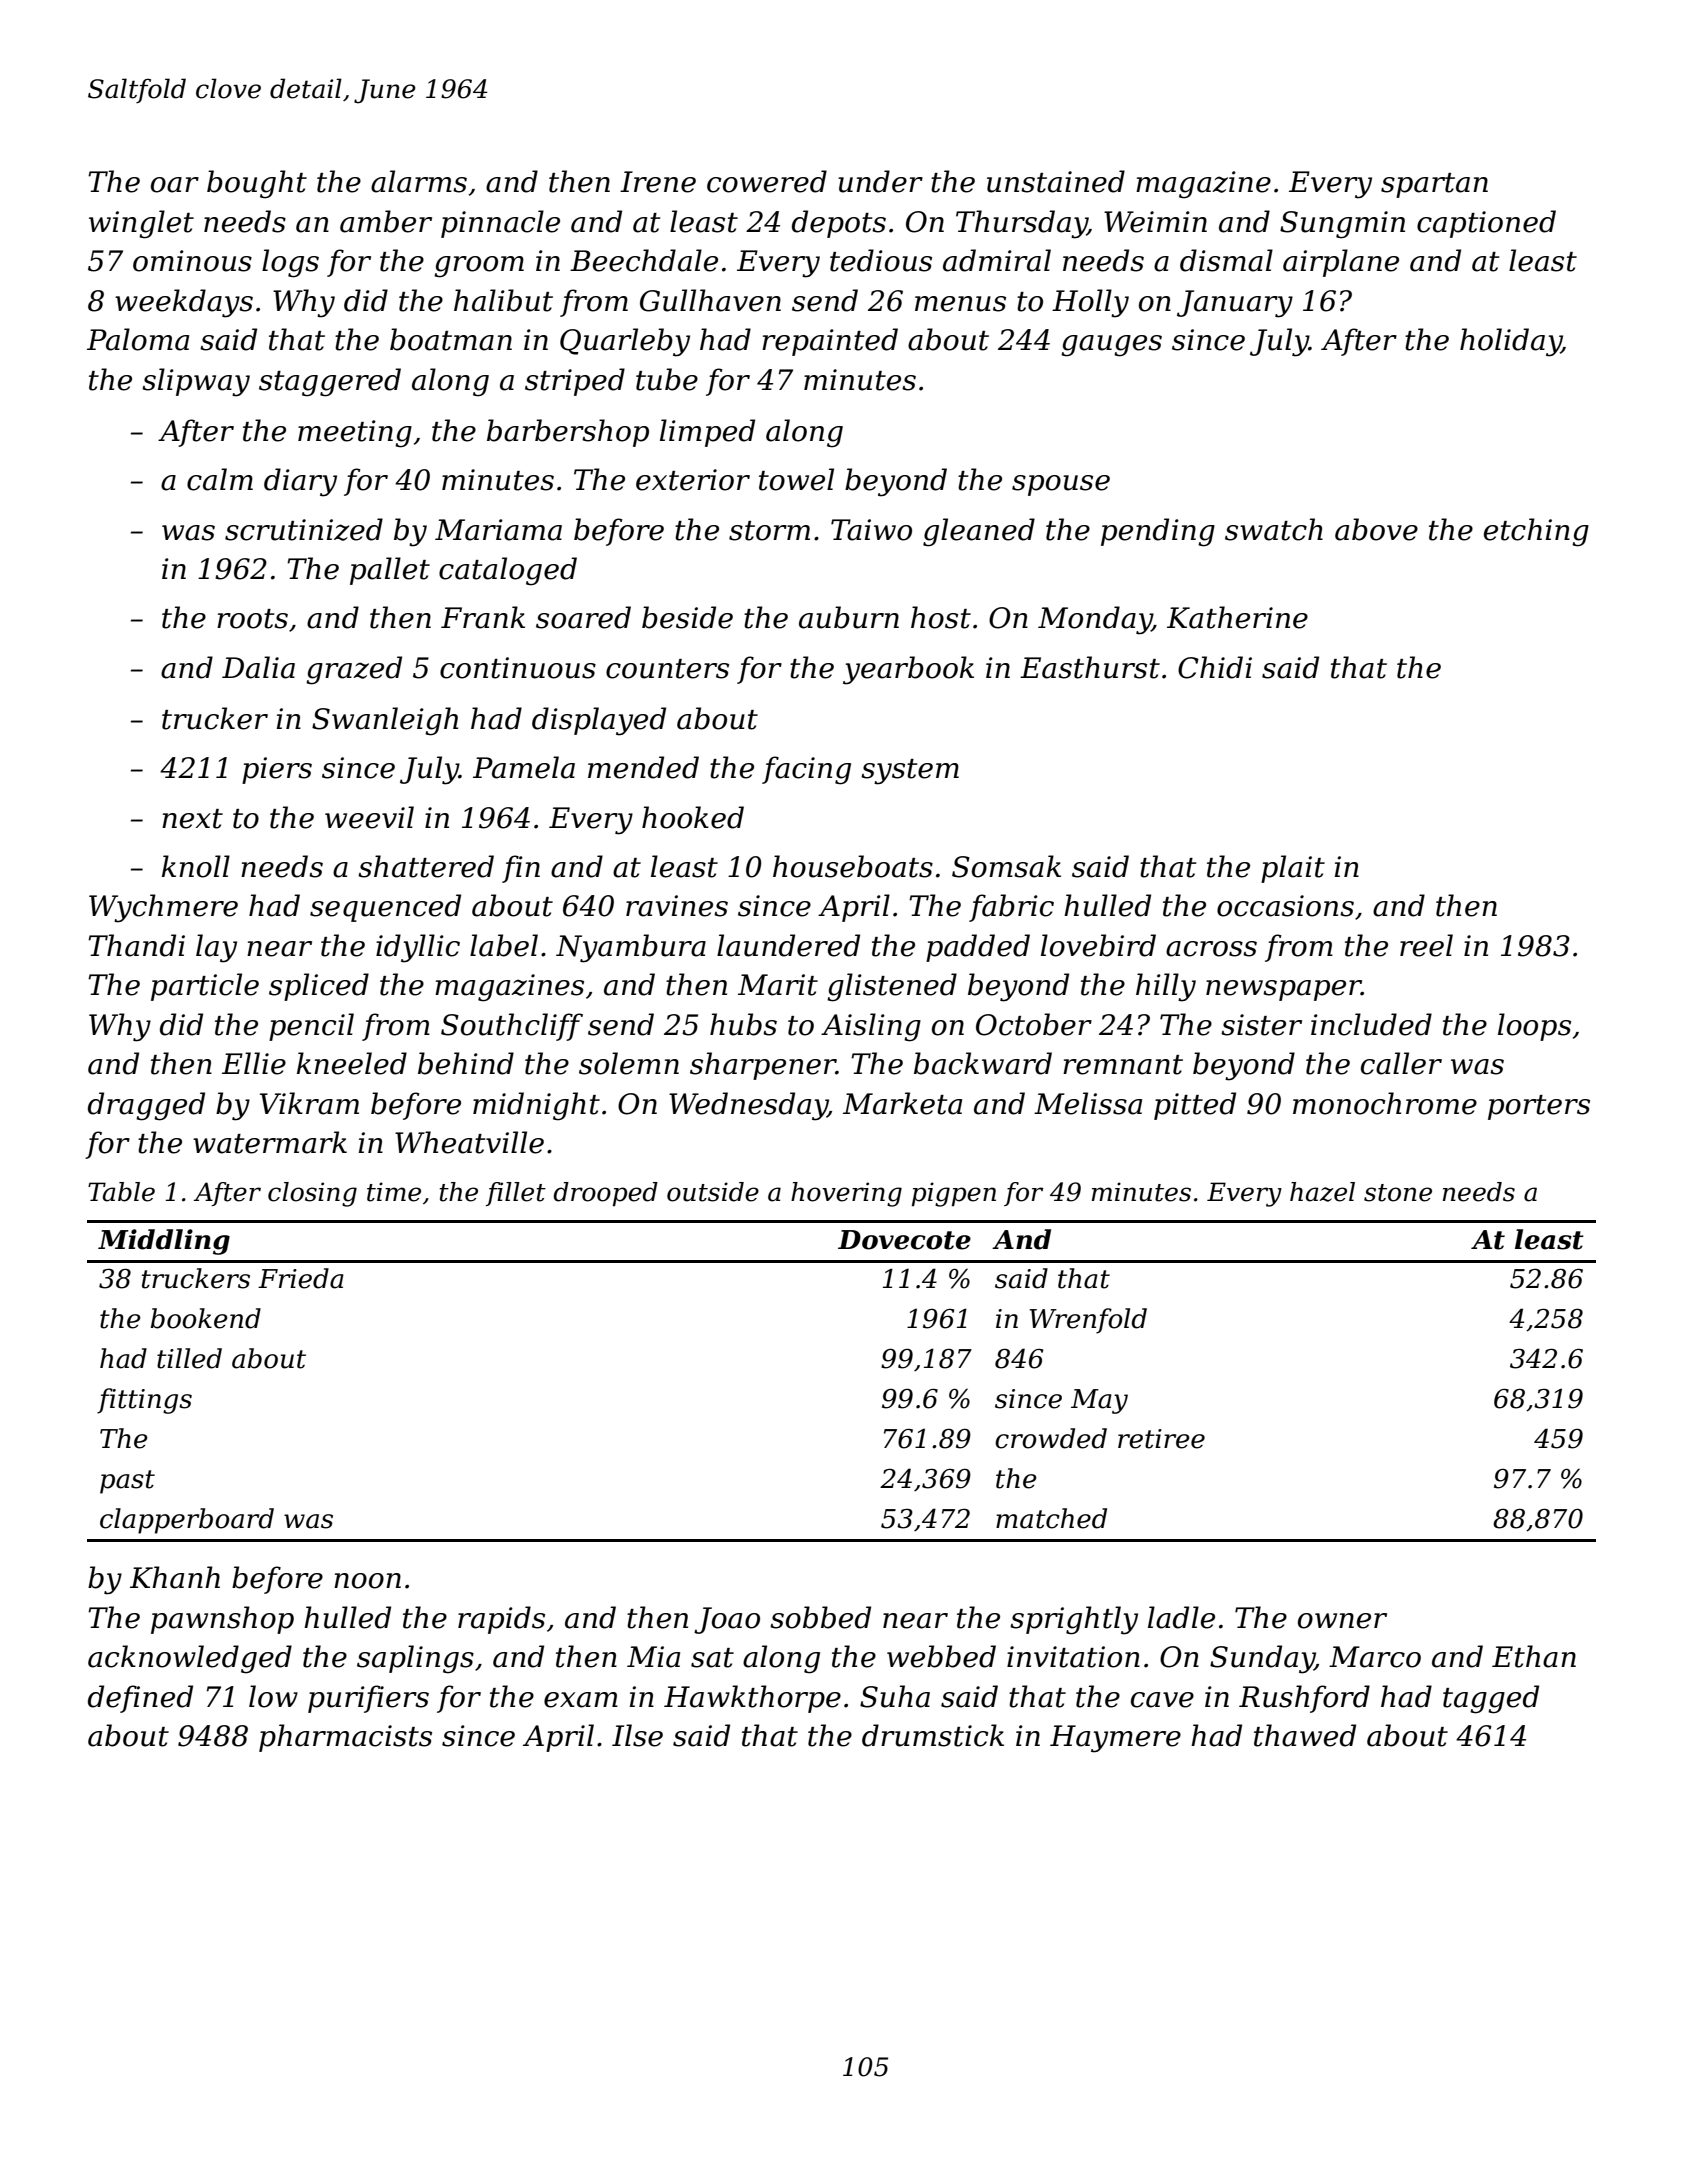  I want to click on thawed, so click(1305, 1735).
